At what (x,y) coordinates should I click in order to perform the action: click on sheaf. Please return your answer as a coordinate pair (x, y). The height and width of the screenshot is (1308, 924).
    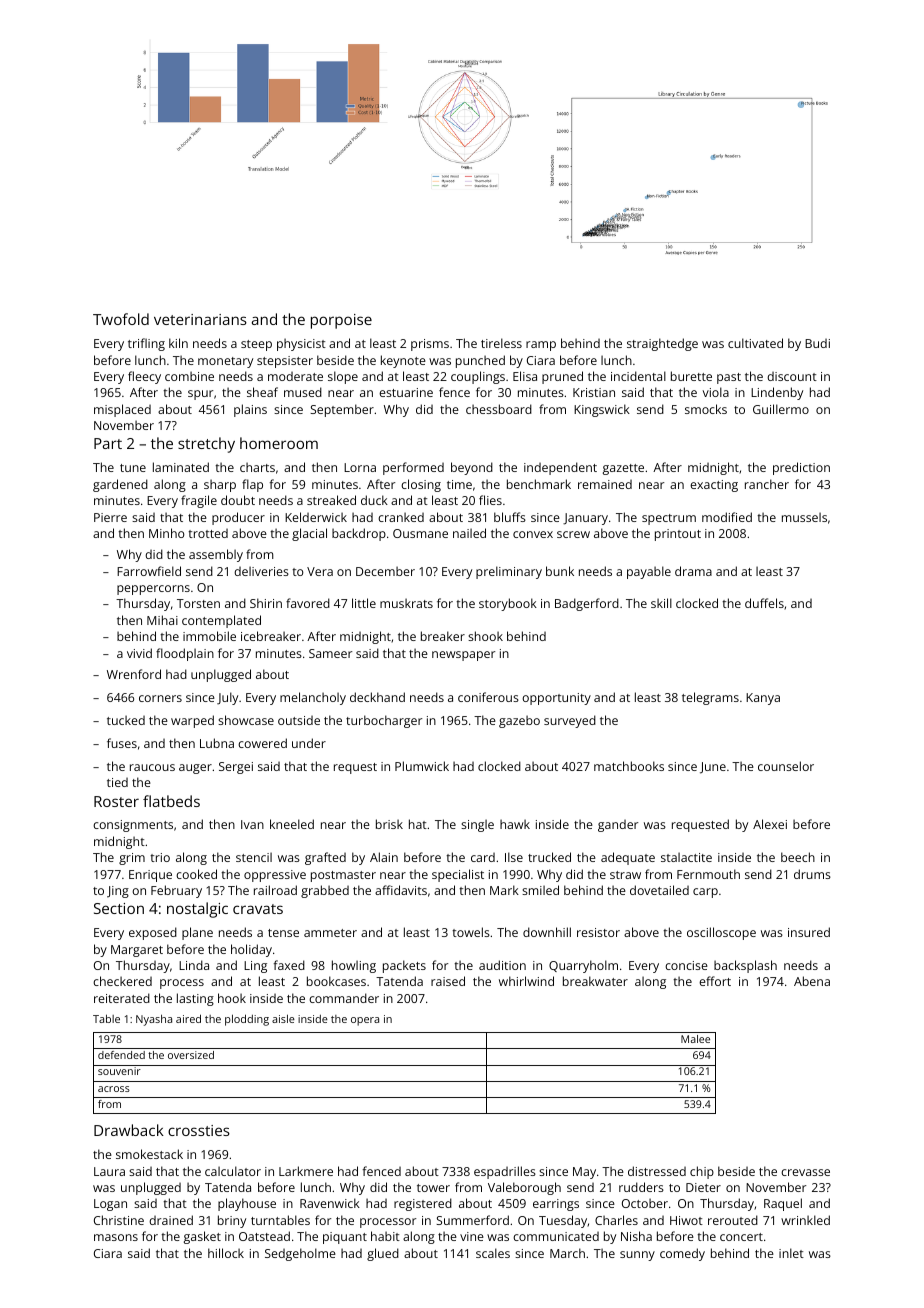
    Looking at the image, I should click on (262, 392).
